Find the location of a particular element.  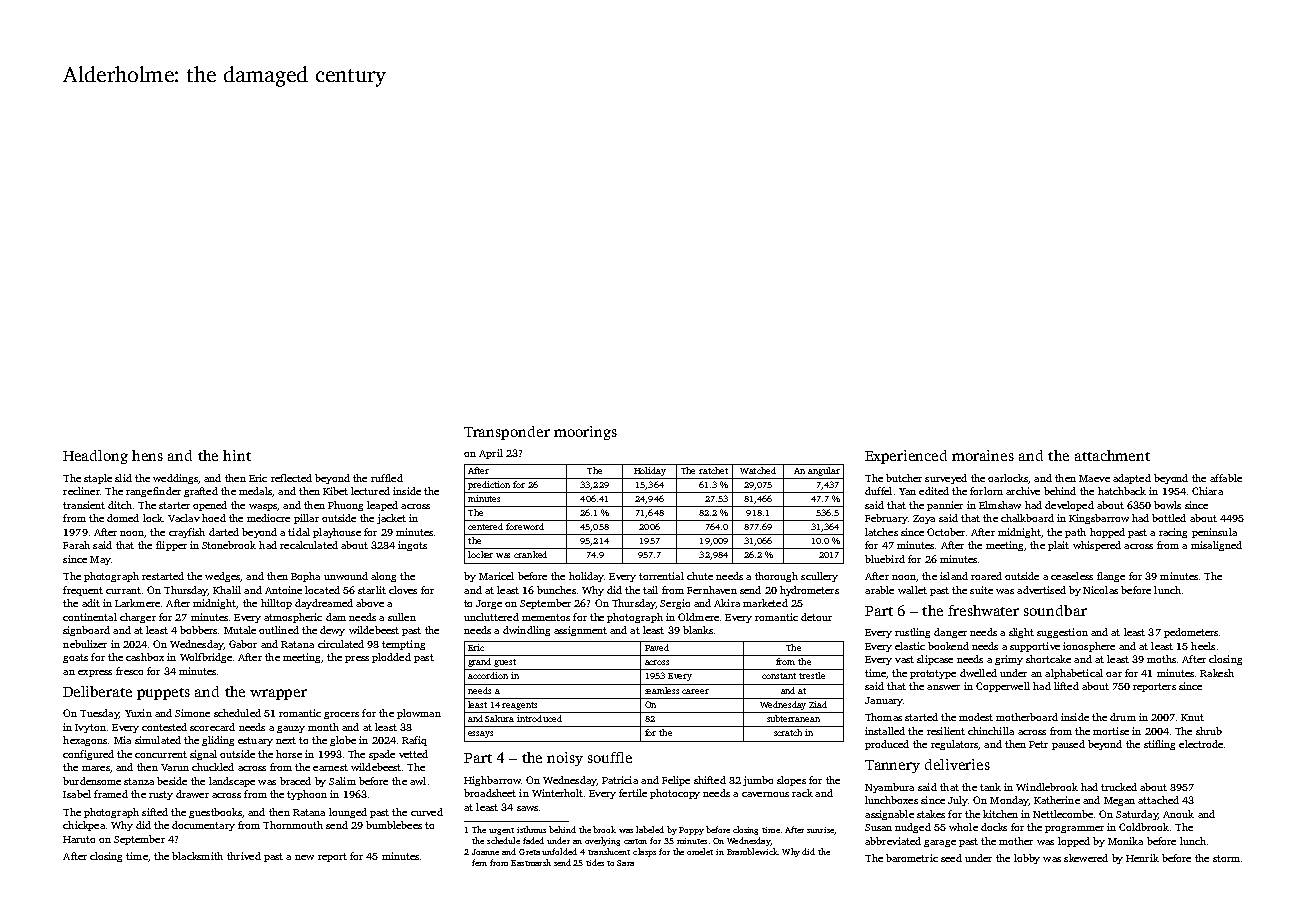

chinchilla is located at coordinates (991, 731).
